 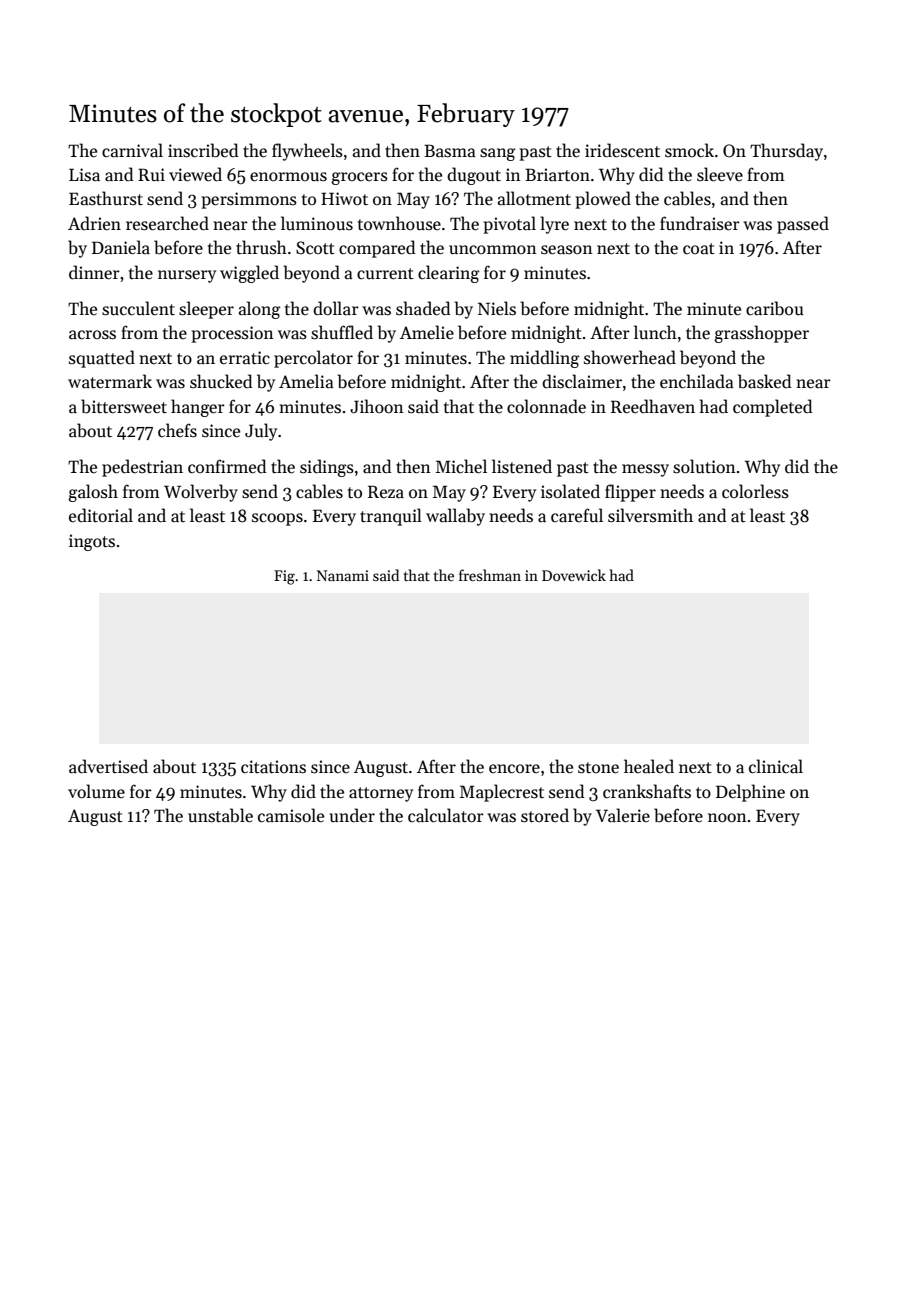 What do you see at coordinates (284, 577) in the screenshot?
I see `Fig` at bounding box center [284, 577].
